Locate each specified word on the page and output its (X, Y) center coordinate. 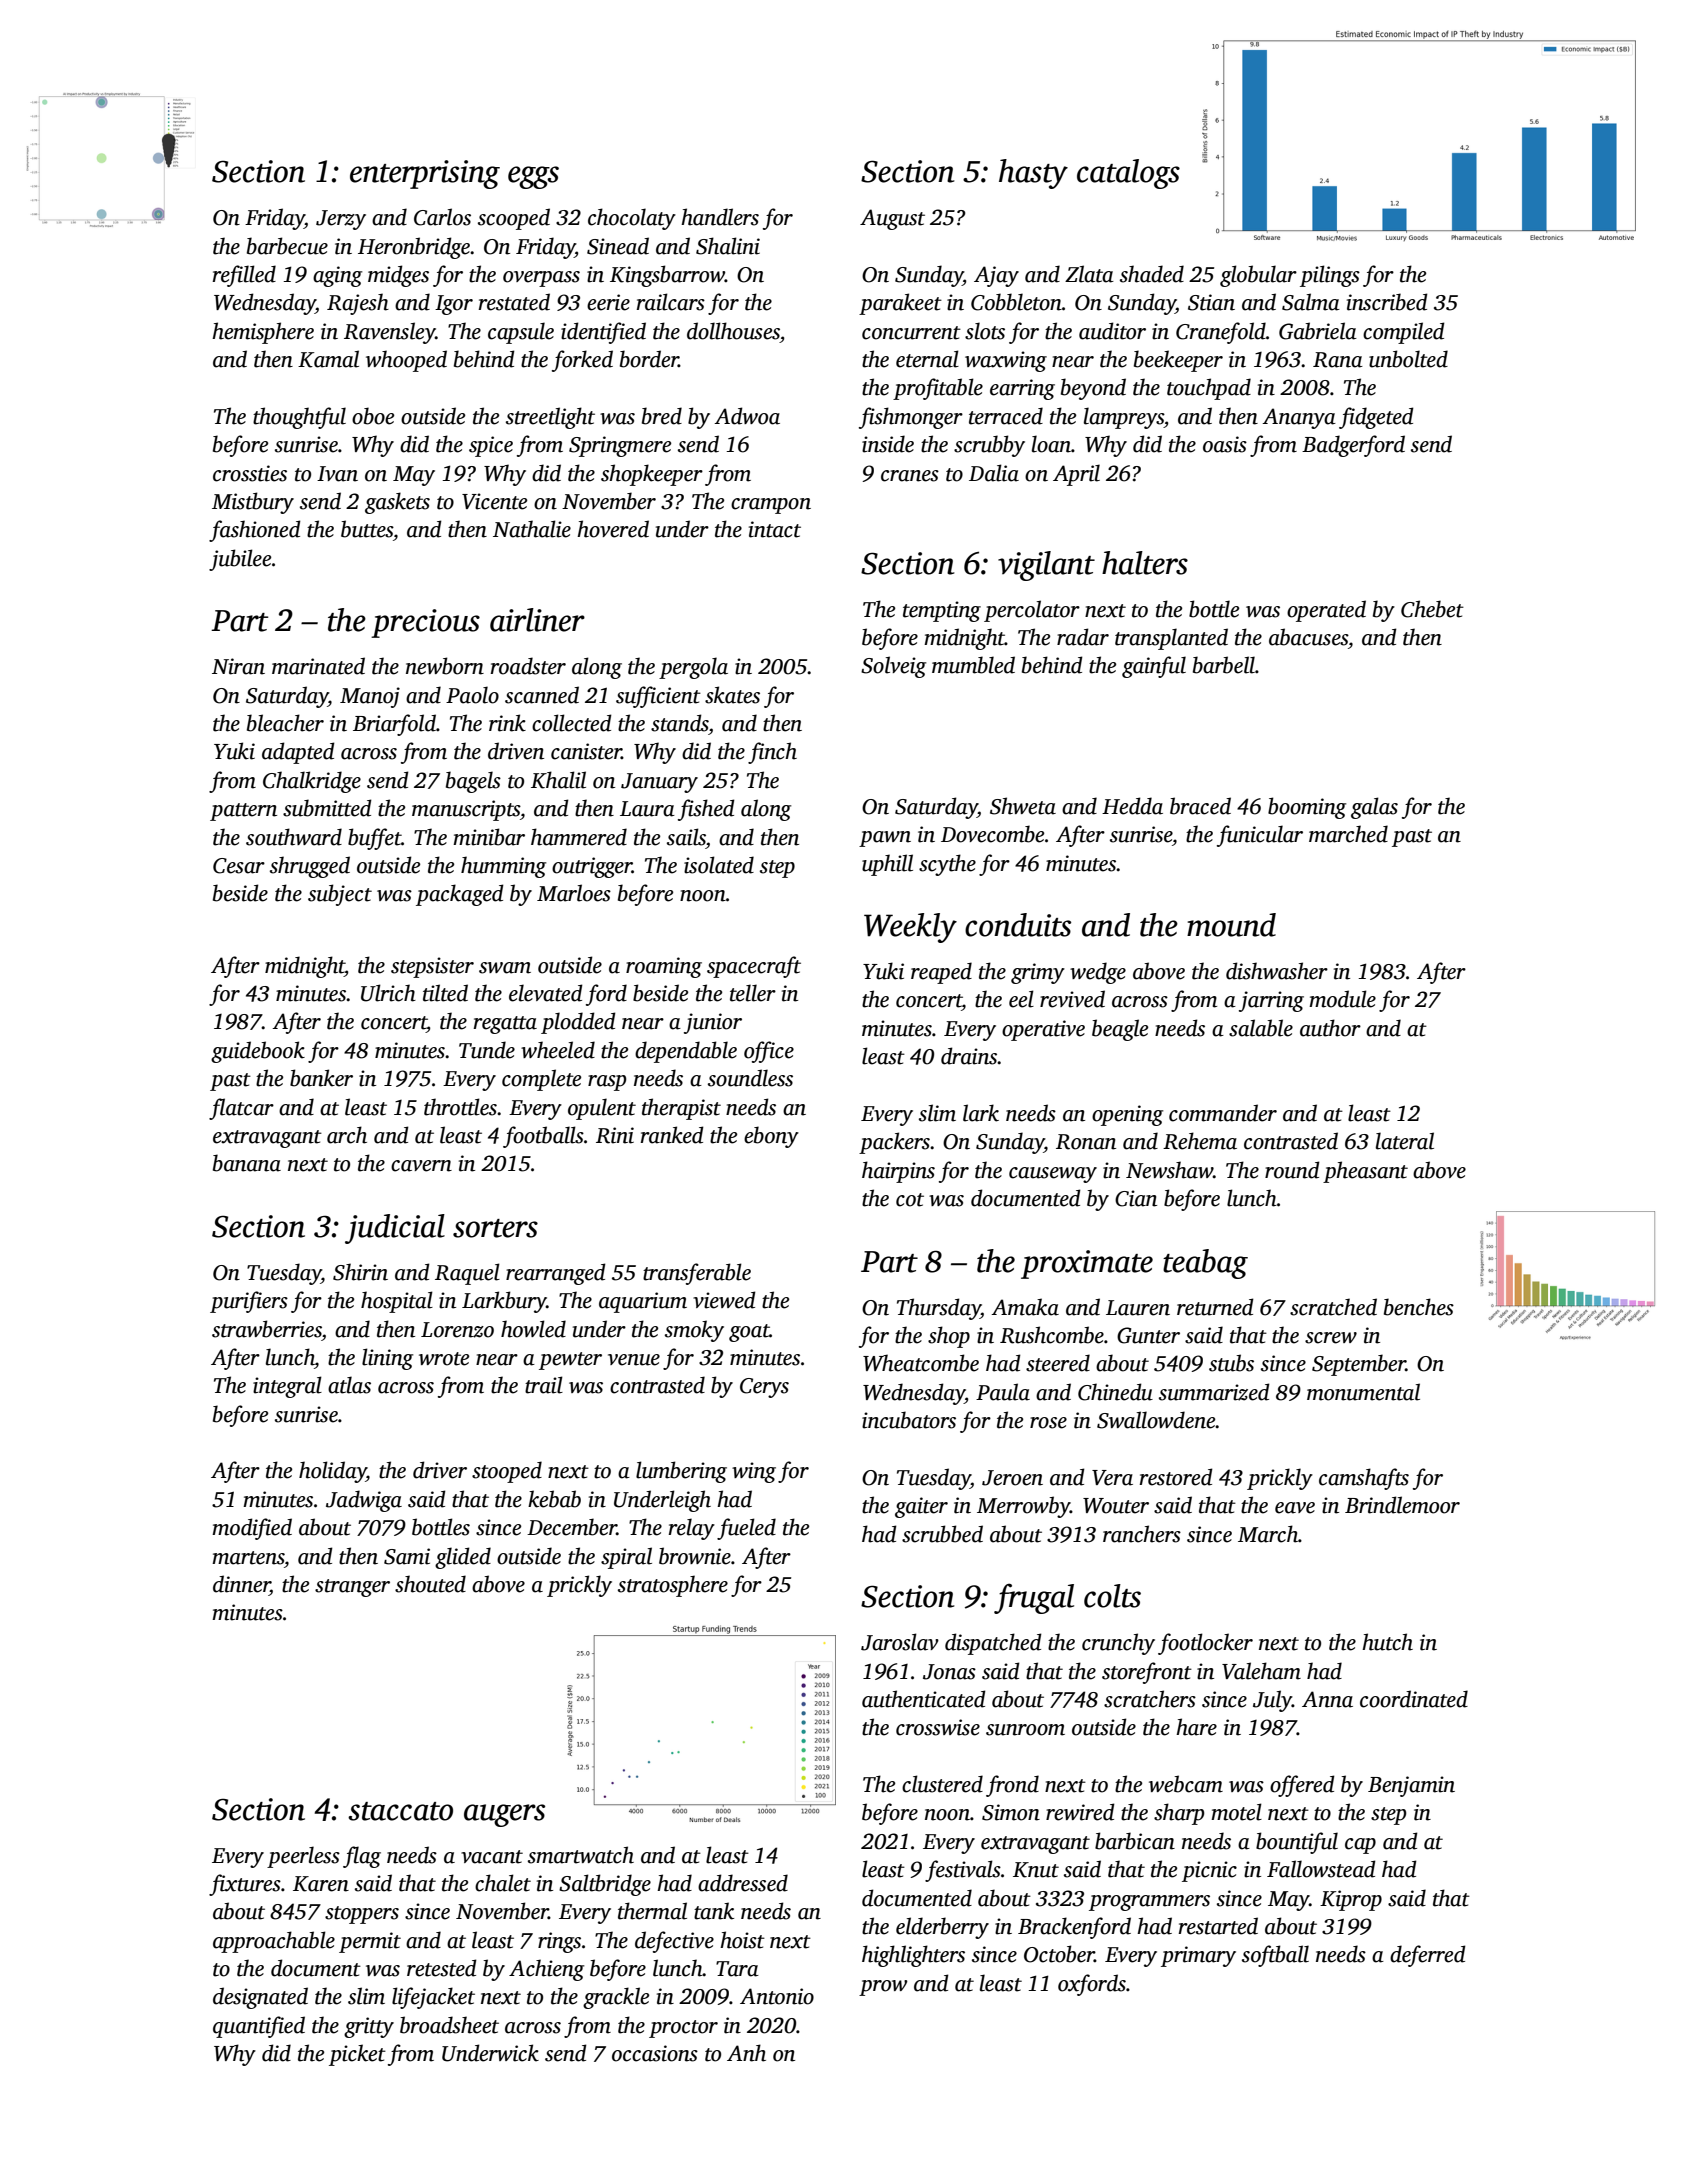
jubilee (240, 560)
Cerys (764, 1388)
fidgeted (1376, 418)
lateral (1405, 1141)
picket (357, 2055)
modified (252, 1529)
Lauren (1138, 1308)
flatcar (241, 1109)
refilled (244, 276)
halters (1145, 563)
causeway (1053, 1175)
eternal (927, 359)
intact (775, 529)
